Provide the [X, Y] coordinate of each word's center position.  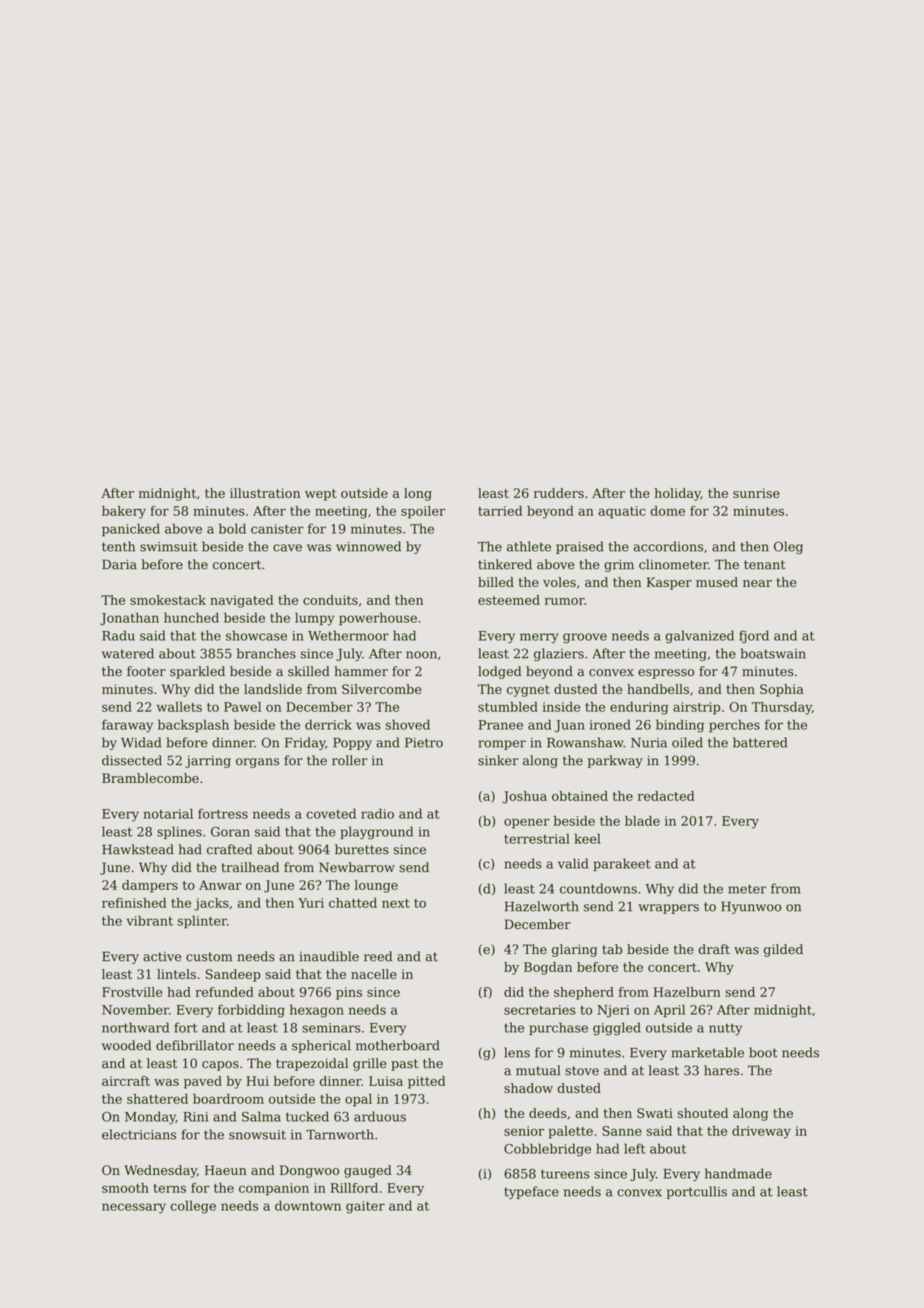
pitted [427, 1082]
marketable [707, 1052]
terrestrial [537, 838]
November [135, 1009]
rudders [559, 493]
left [635, 1148]
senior [524, 1131]
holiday [678, 494]
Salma [261, 1116]
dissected [132, 760]
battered [760, 742]
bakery [124, 512]
